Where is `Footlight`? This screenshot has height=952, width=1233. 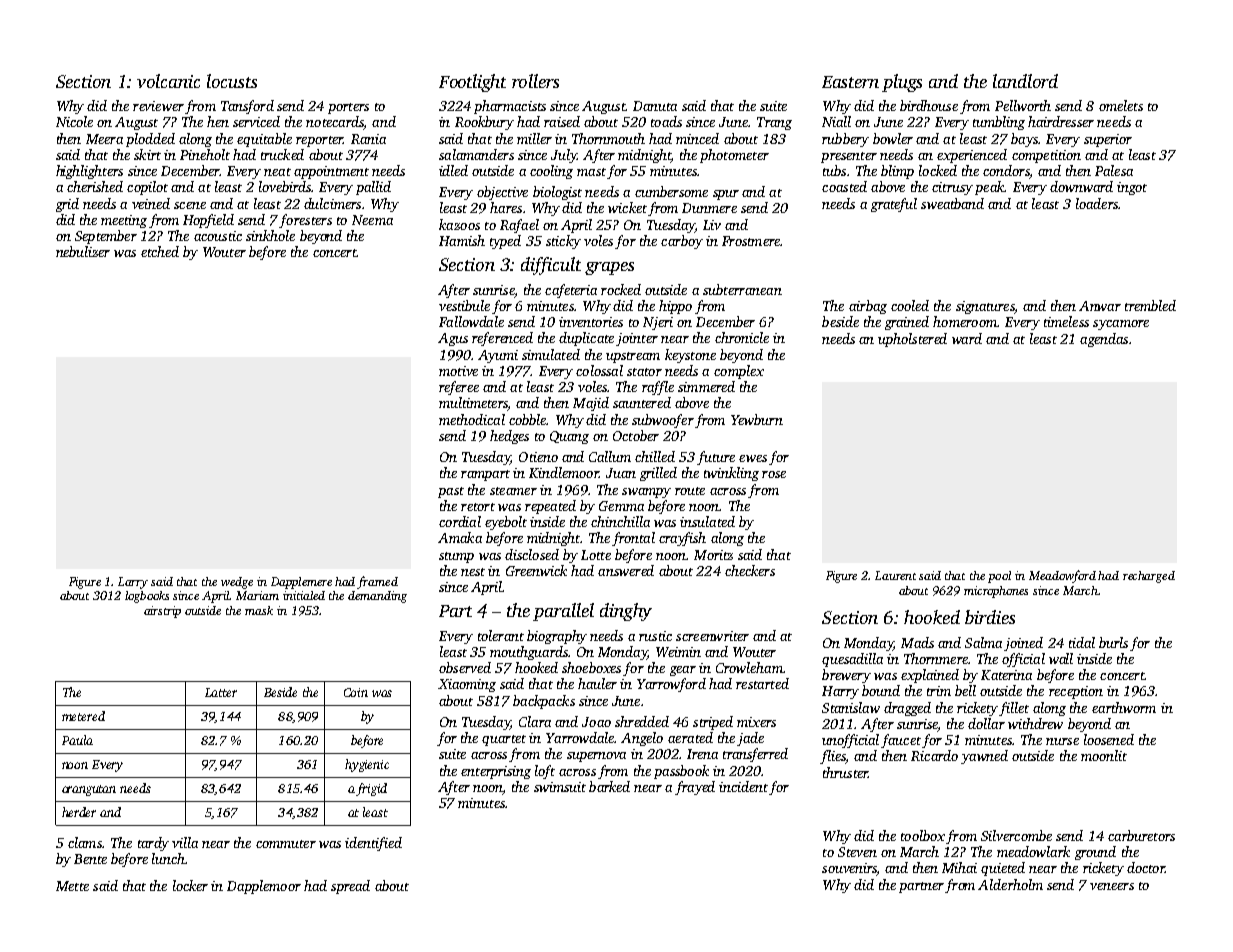 Footlight is located at coordinates (472, 83).
